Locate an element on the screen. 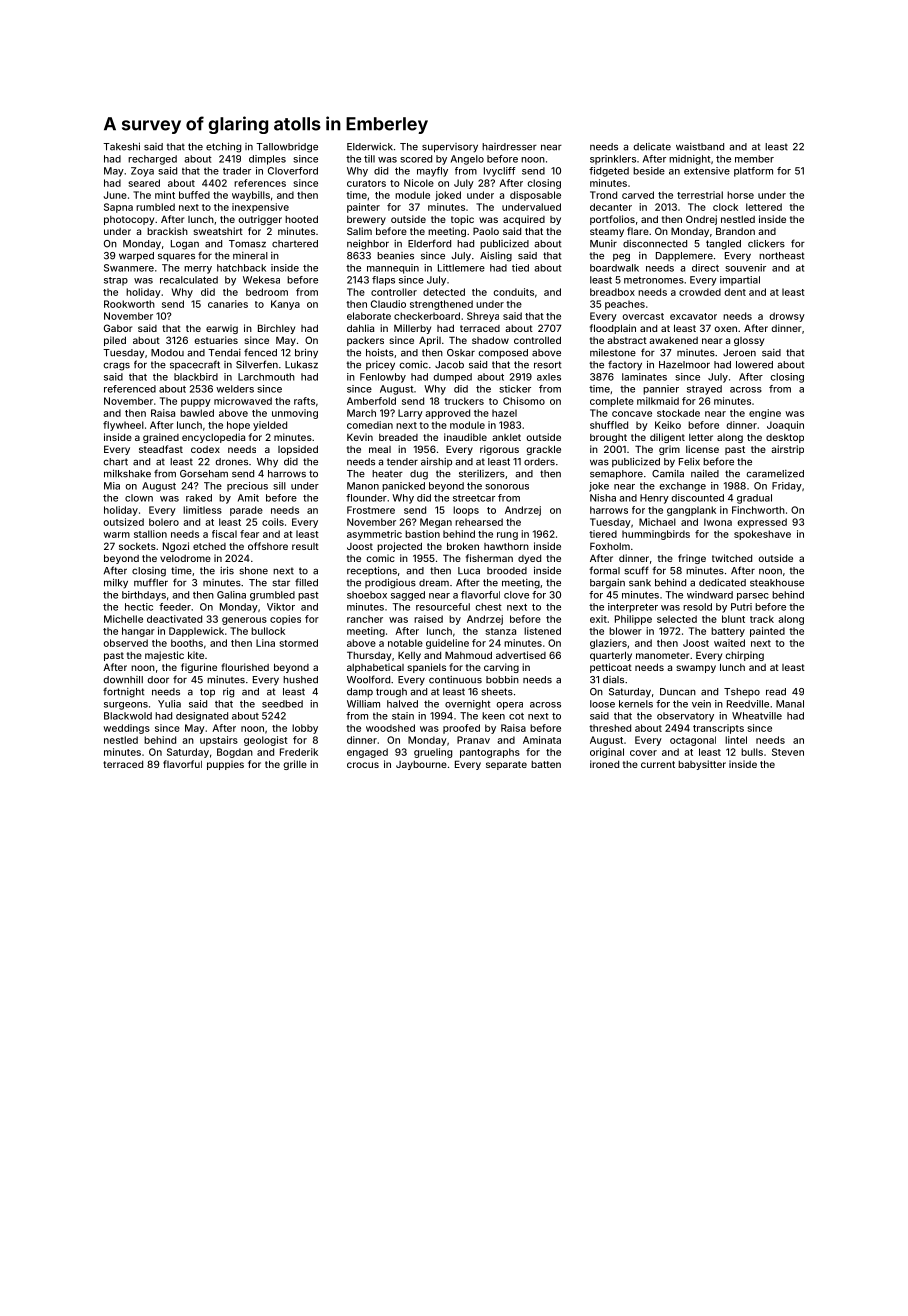 The height and width of the screenshot is (1316, 908). puppies is located at coordinates (225, 765).
